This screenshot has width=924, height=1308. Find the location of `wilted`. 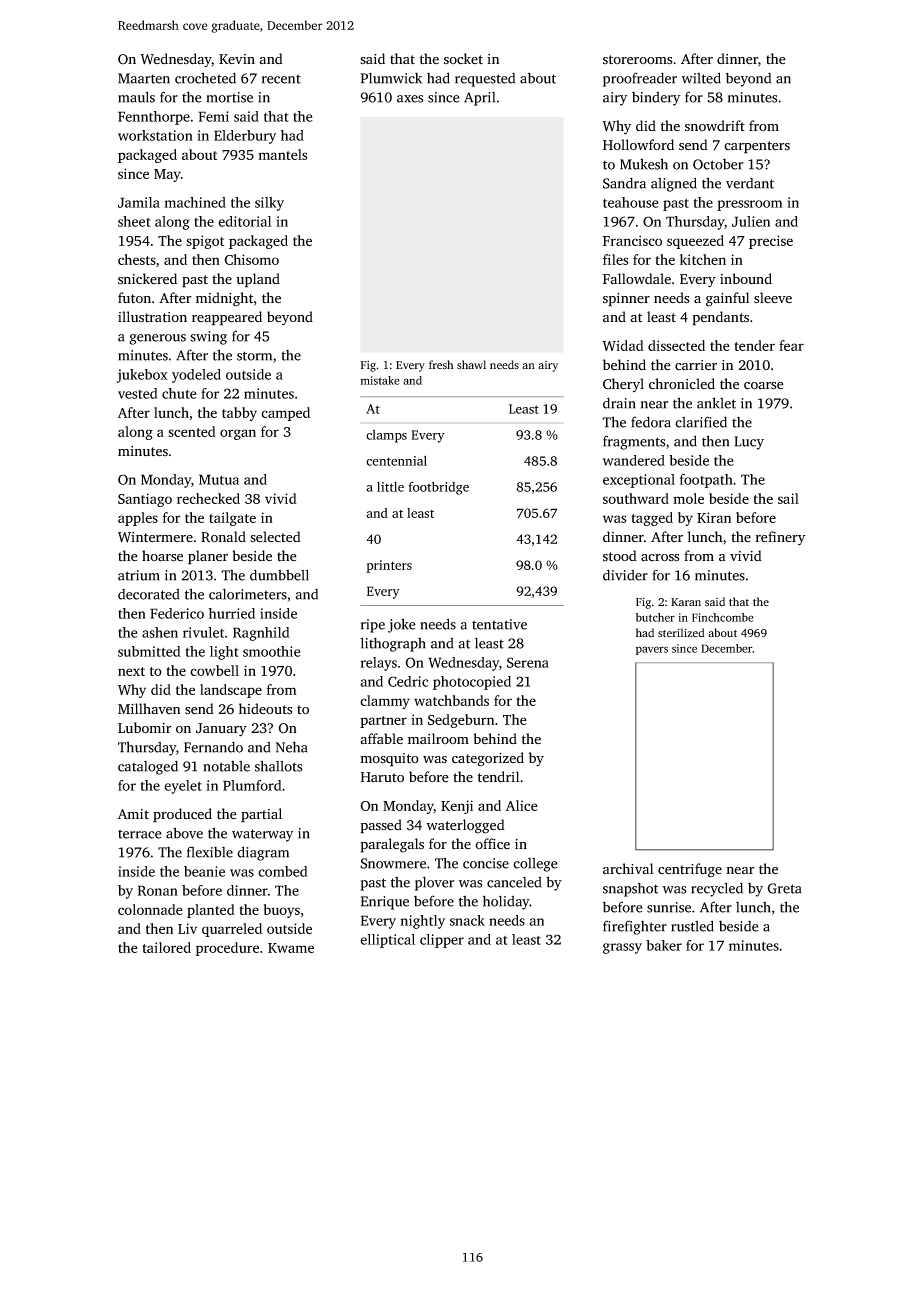

wilted is located at coordinates (701, 78).
